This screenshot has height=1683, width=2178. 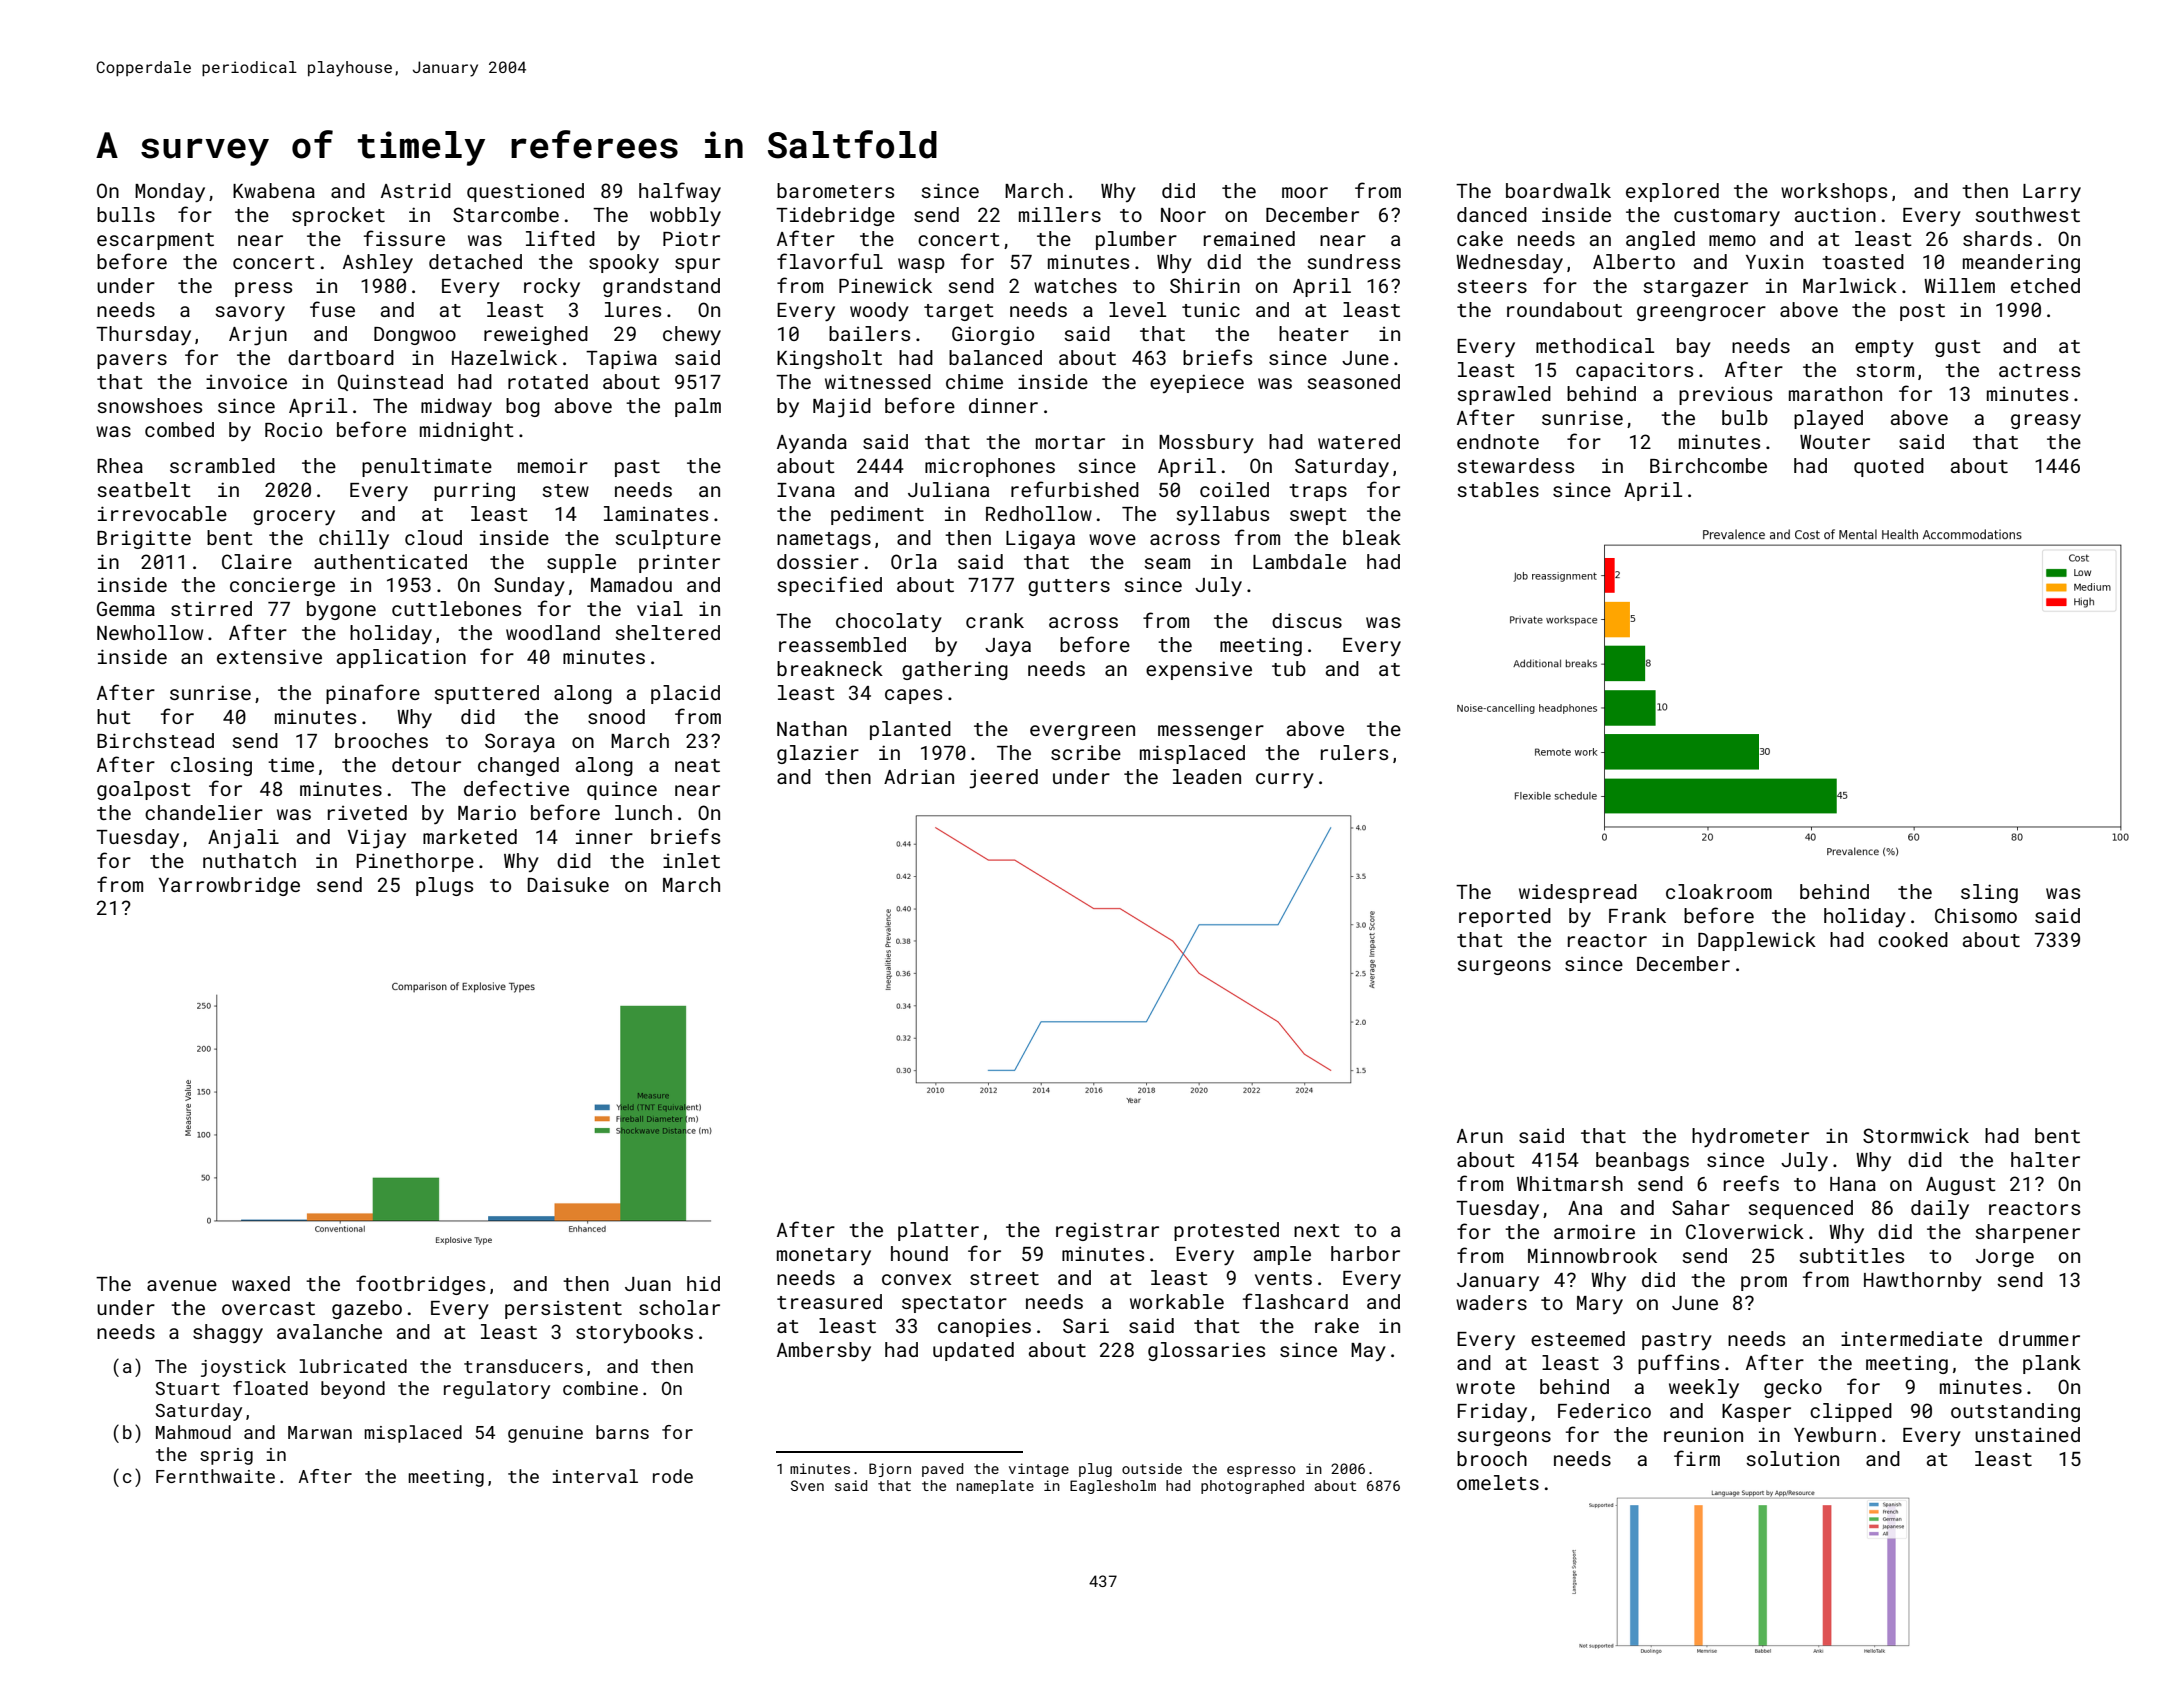 What do you see at coordinates (643, 812) in the screenshot?
I see `lunch` at bounding box center [643, 812].
